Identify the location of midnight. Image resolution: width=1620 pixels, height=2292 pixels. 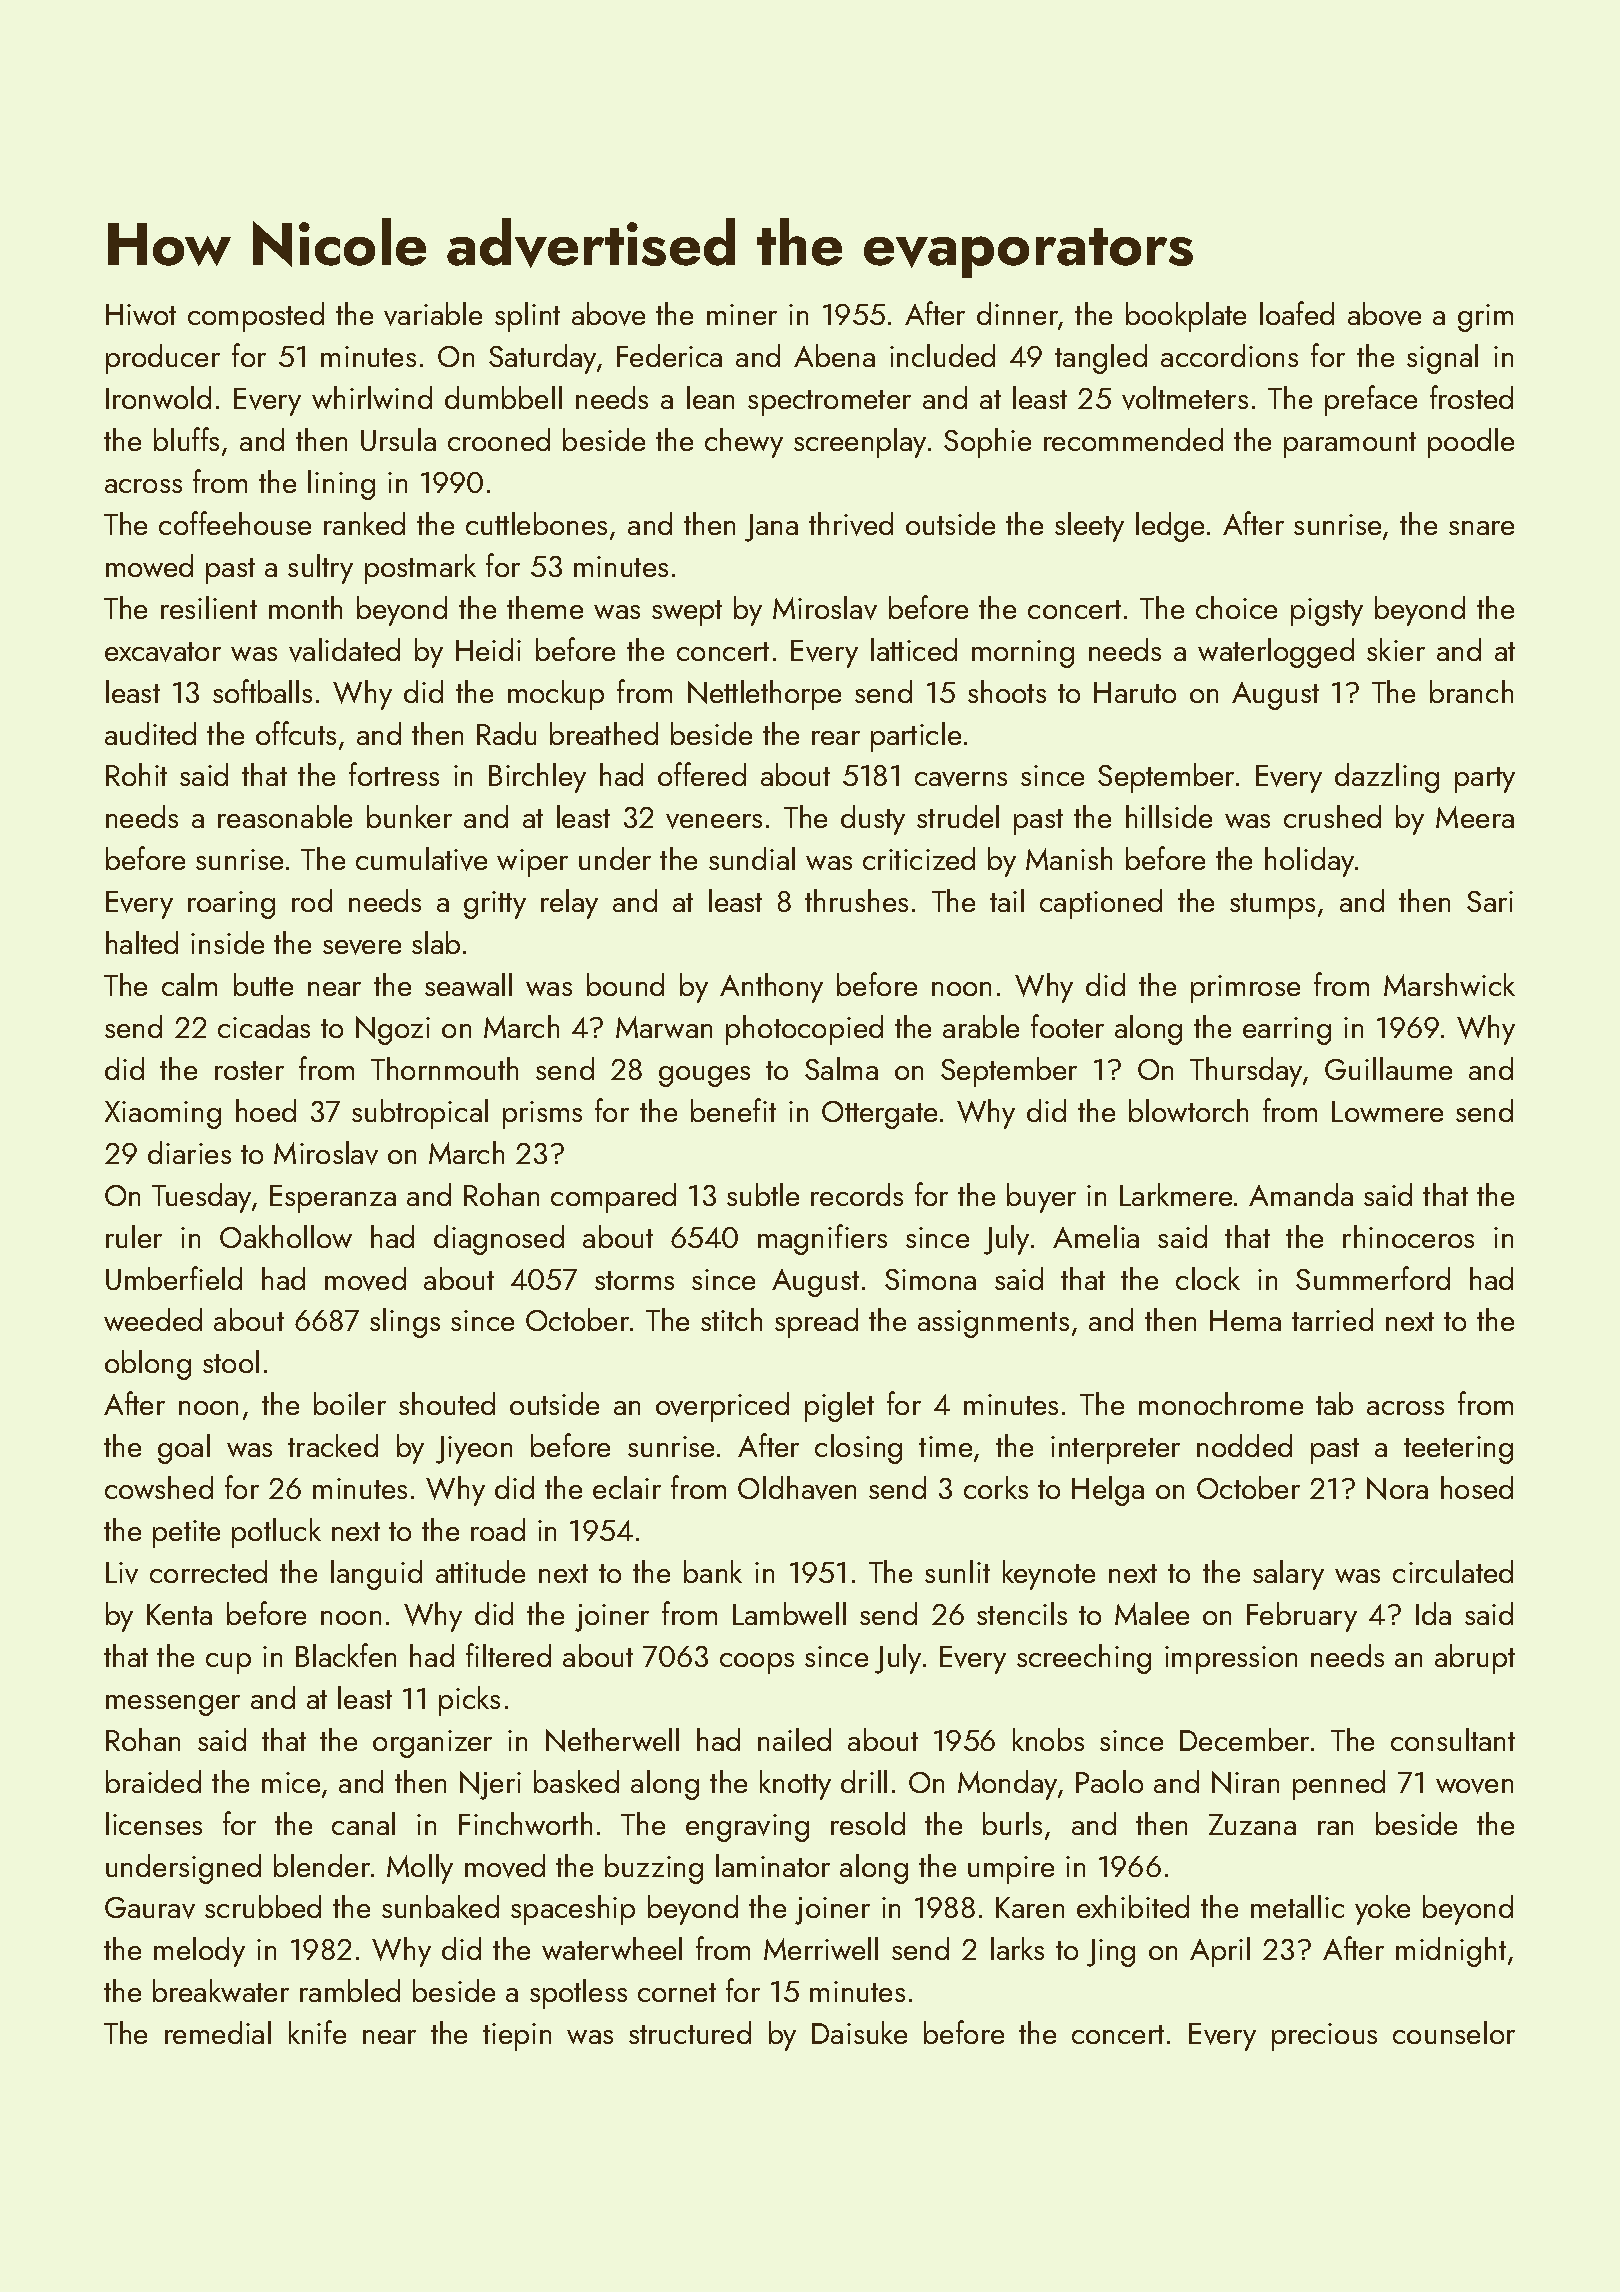
(1451, 1952).
